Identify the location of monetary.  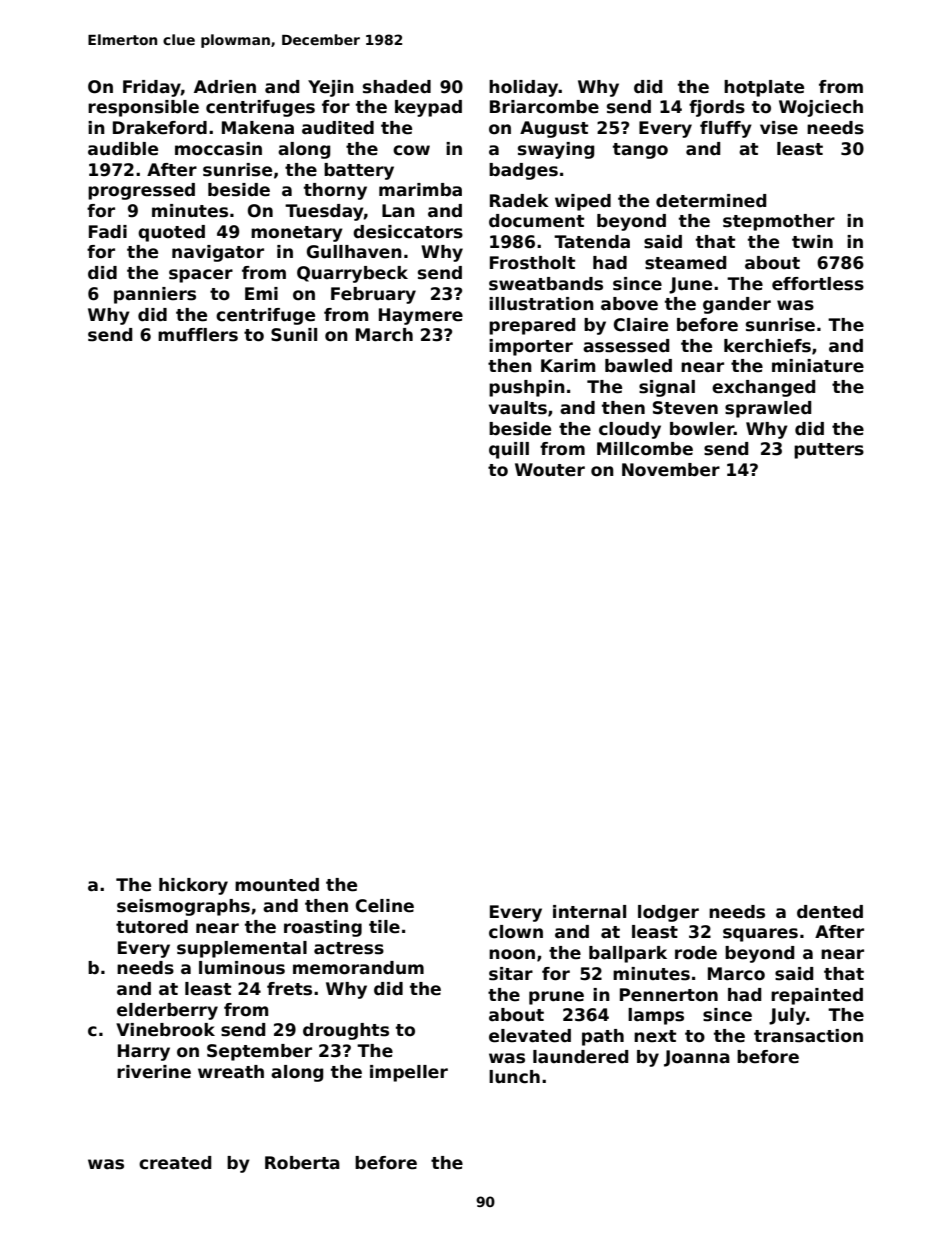
(297, 234).
